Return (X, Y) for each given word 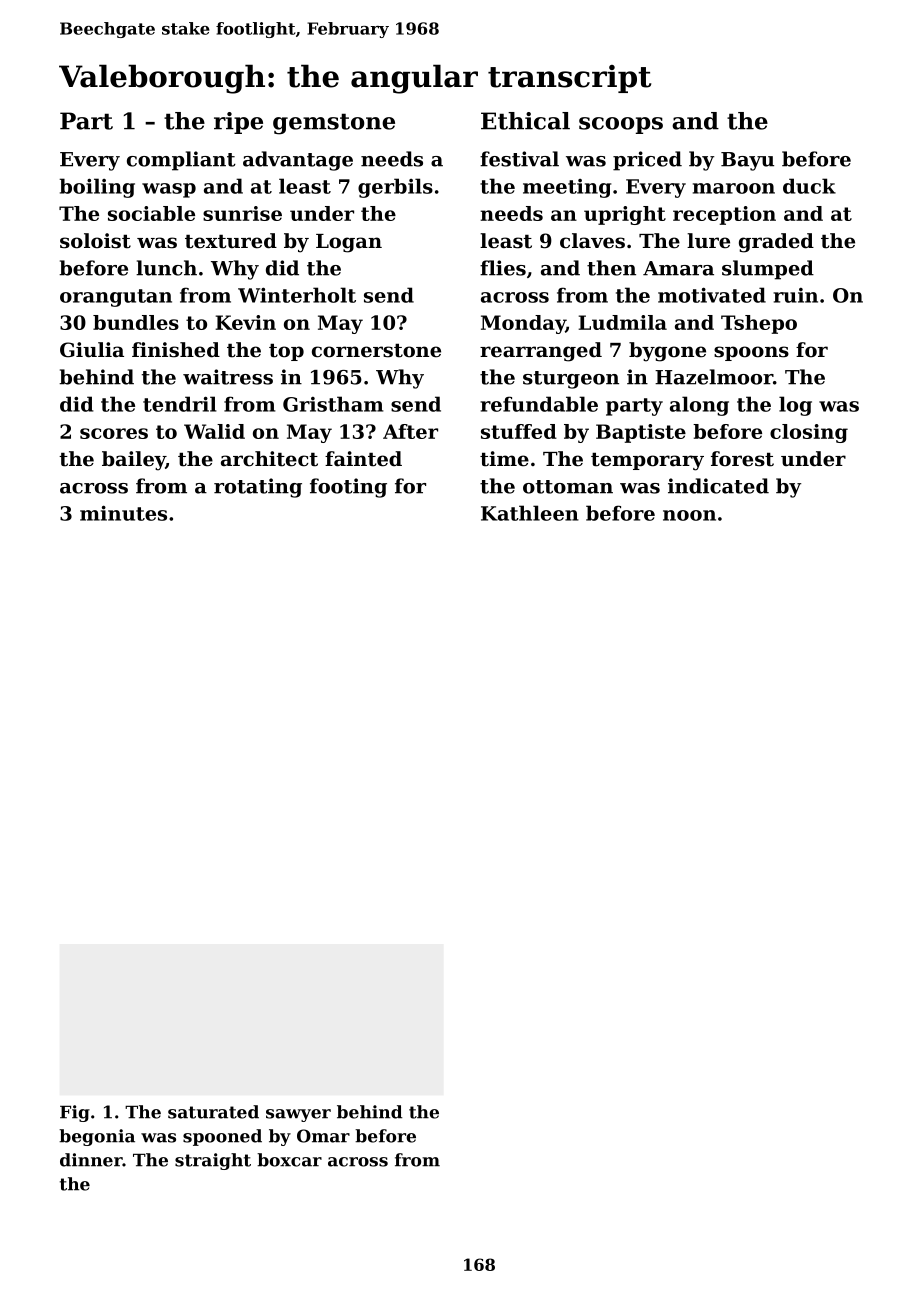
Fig (75, 1113)
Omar (323, 1136)
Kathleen (530, 513)
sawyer (298, 1115)
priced (647, 161)
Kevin (245, 322)
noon (689, 515)
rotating (258, 488)
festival (519, 159)
